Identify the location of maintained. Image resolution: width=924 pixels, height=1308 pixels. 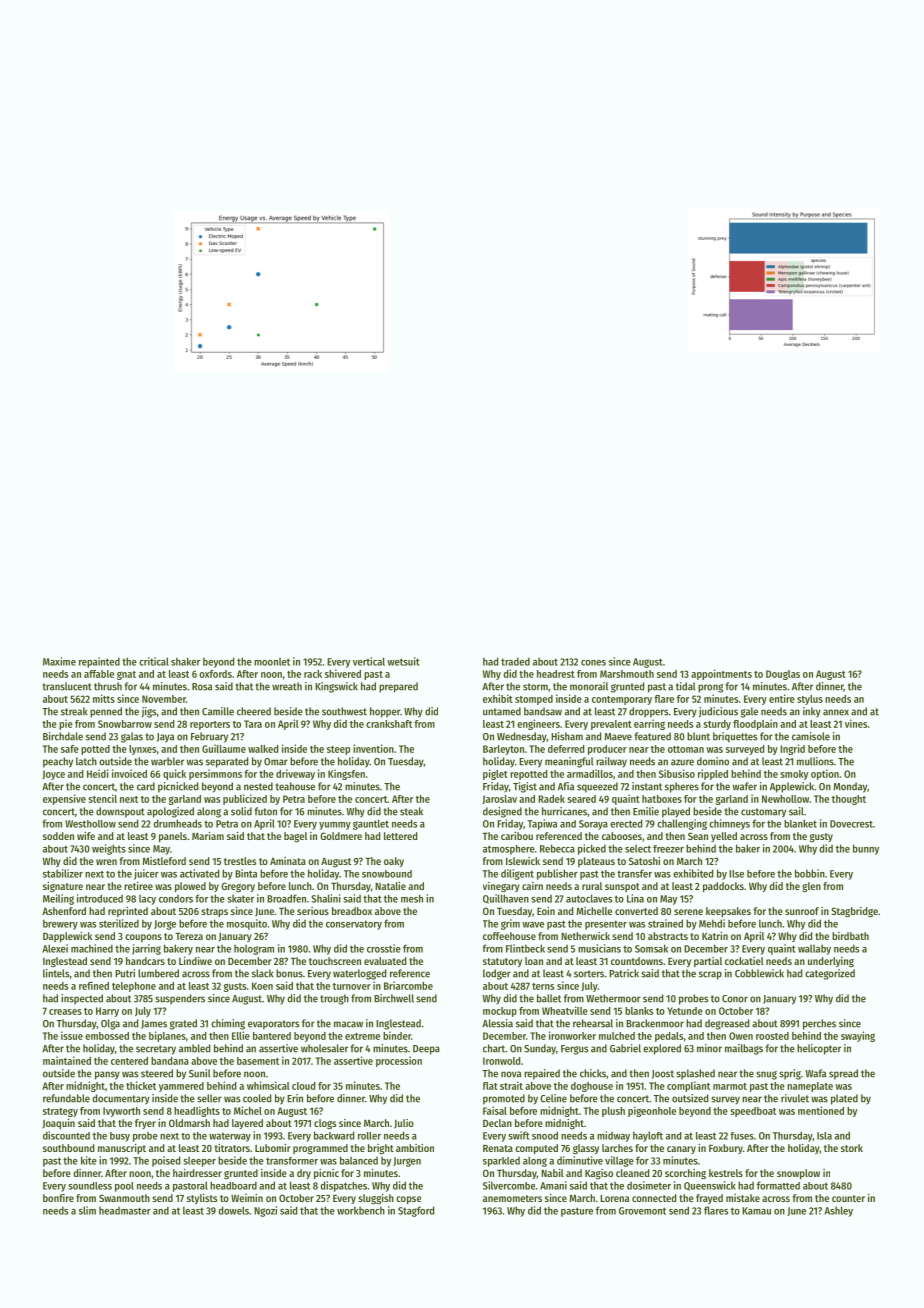
(67, 1060).
